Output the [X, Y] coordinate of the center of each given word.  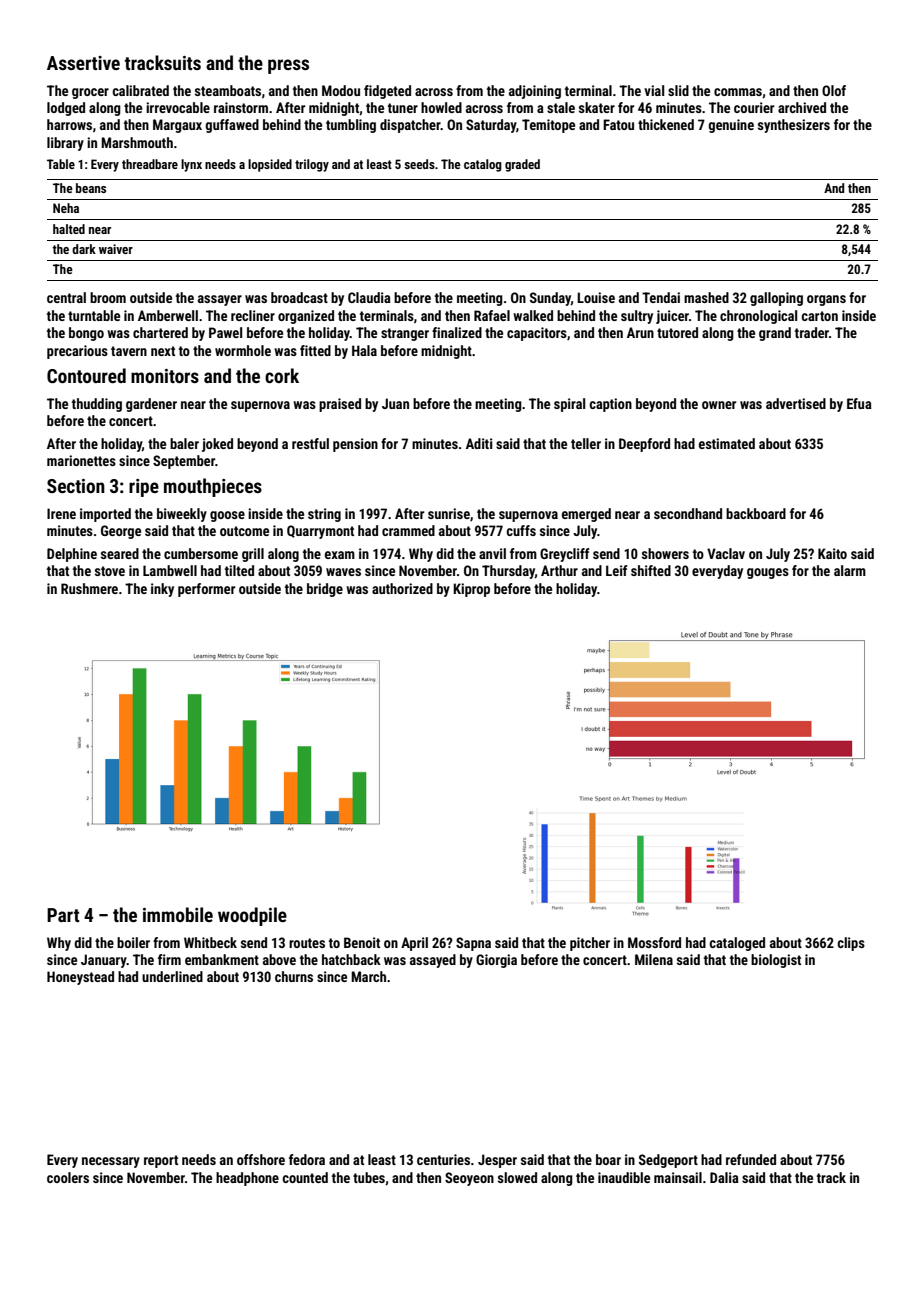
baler [184, 443]
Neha [66, 208]
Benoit [362, 942]
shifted [651, 570]
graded [522, 165]
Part [63, 915]
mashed [706, 297]
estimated [727, 443]
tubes [369, 1177]
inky [162, 590]
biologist [776, 961]
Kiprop [471, 590]
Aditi [479, 443]
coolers [68, 1177]
